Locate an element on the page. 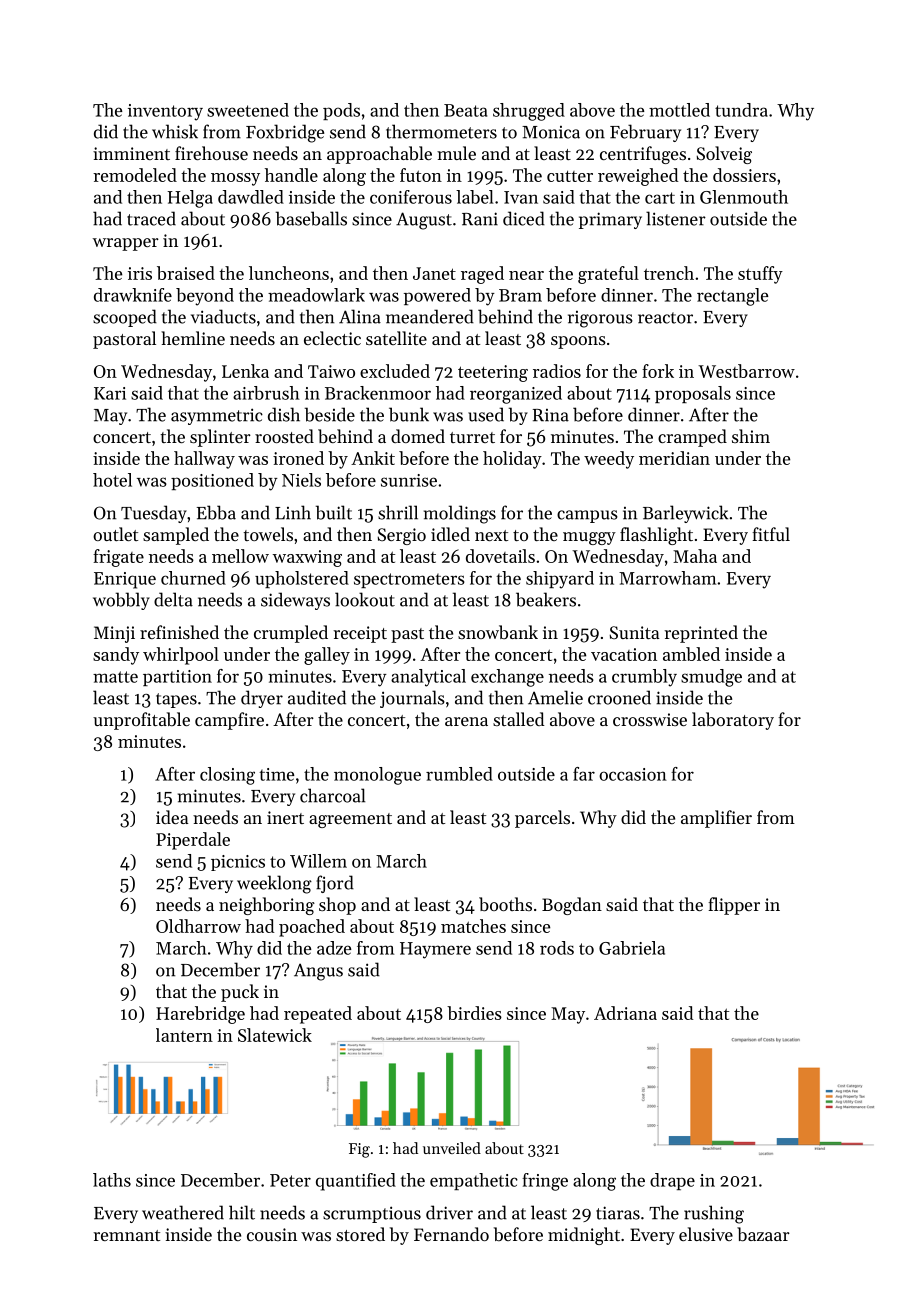 Image resolution: width=908 pixels, height=1316 pixels. mottled is located at coordinates (679, 110).
